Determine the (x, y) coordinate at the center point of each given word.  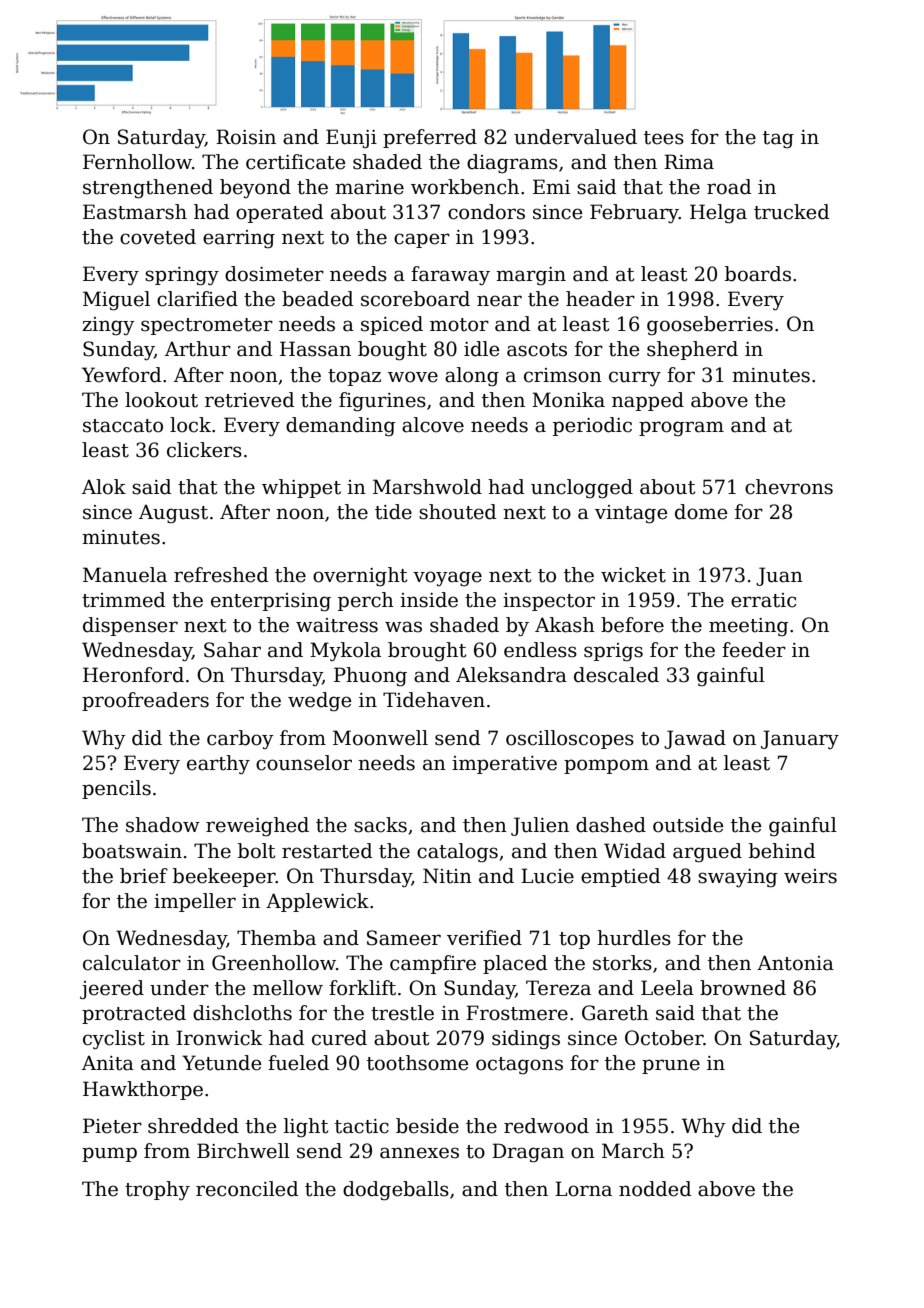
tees (664, 138)
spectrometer (207, 326)
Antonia (795, 963)
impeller (195, 902)
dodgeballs (396, 1191)
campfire (433, 964)
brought (427, 652)
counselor (304, 763)
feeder (754, 650)
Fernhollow (137, 162)
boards (758, 274)
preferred (430, 138)
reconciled (247, 1189)
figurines (382, 402)
